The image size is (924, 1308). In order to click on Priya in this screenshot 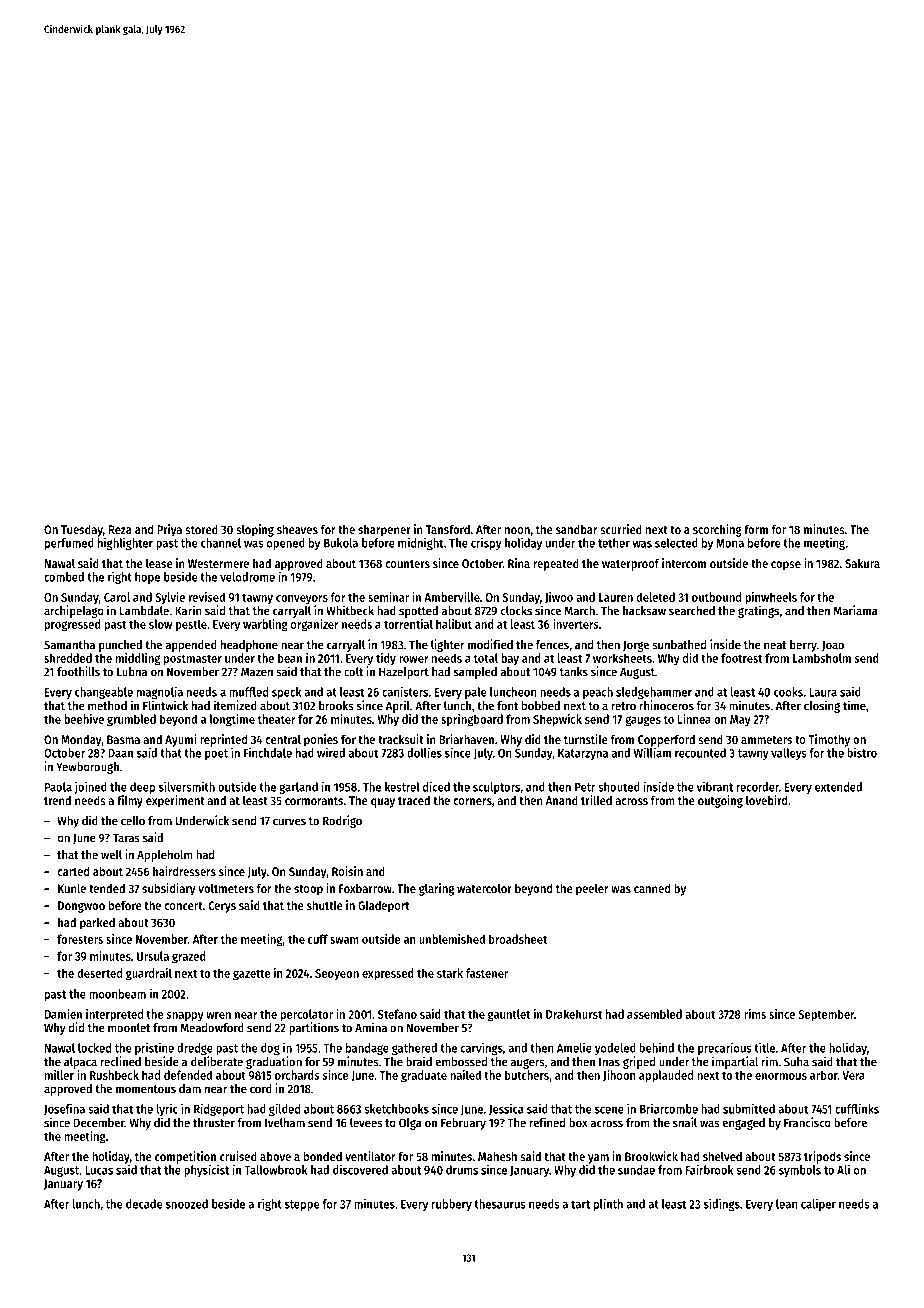, I will do `click(169, 530)`.
